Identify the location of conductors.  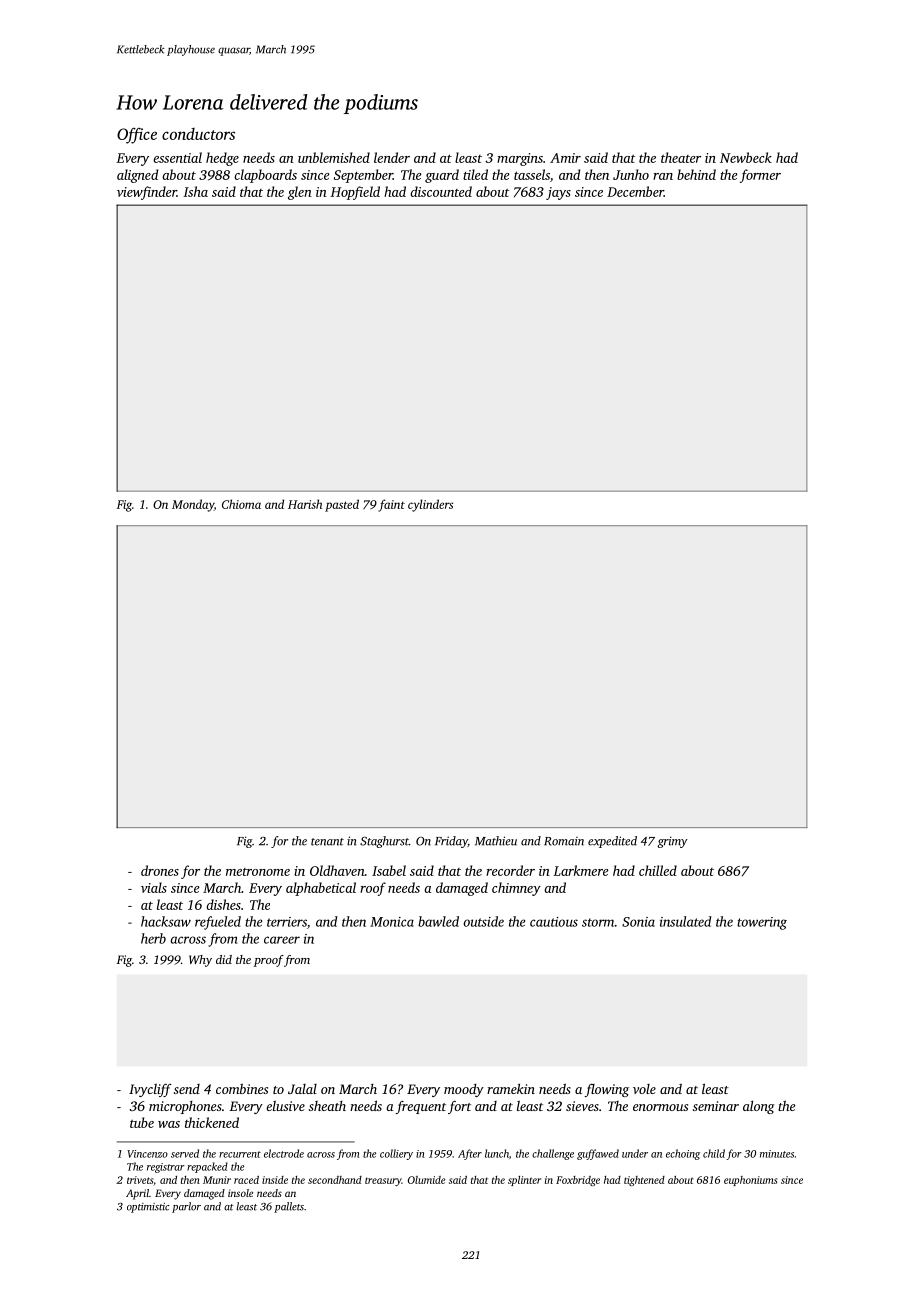
(198, 134).
